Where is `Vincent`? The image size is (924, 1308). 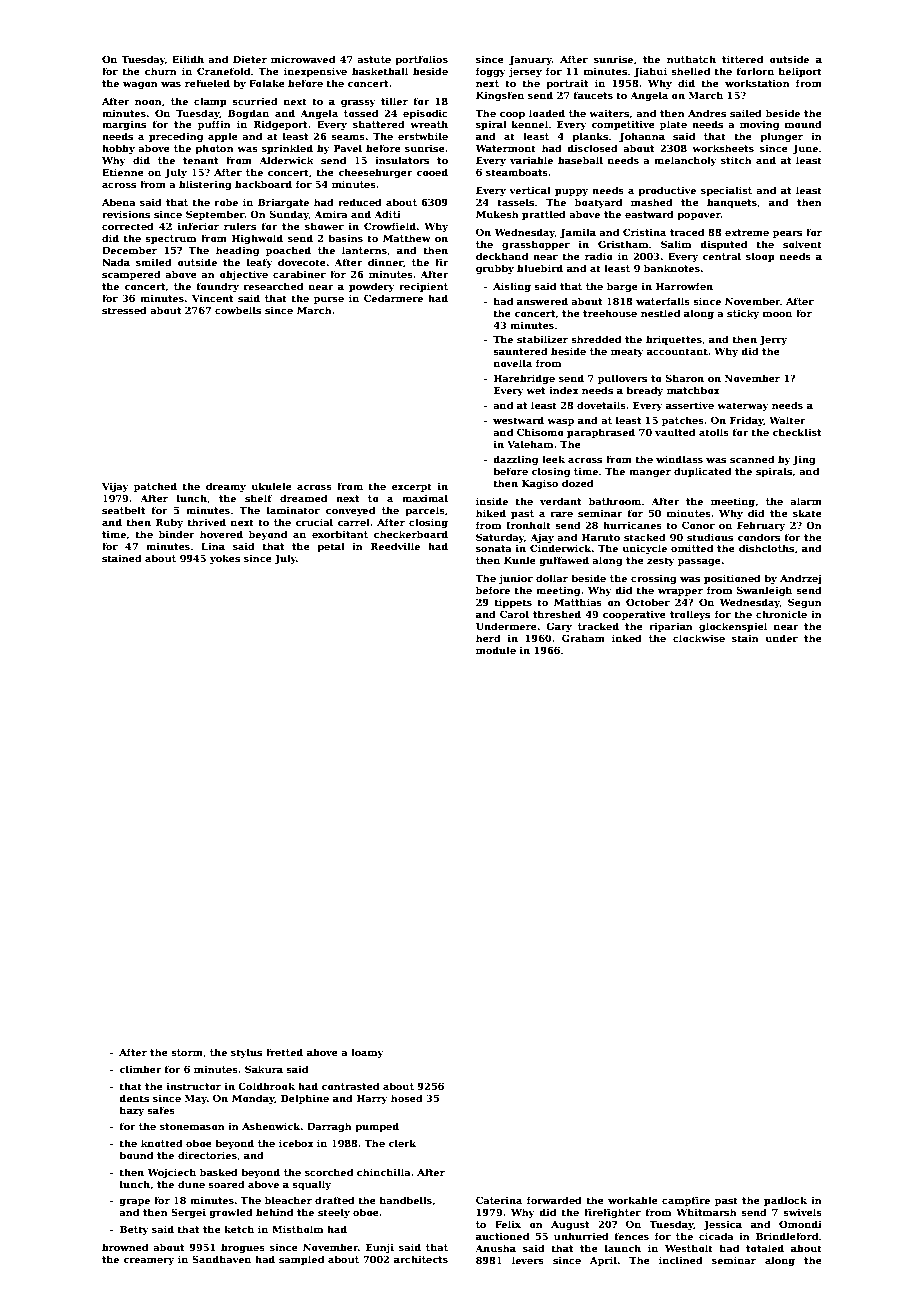
Vincent is located at coordinates (213, 298).
